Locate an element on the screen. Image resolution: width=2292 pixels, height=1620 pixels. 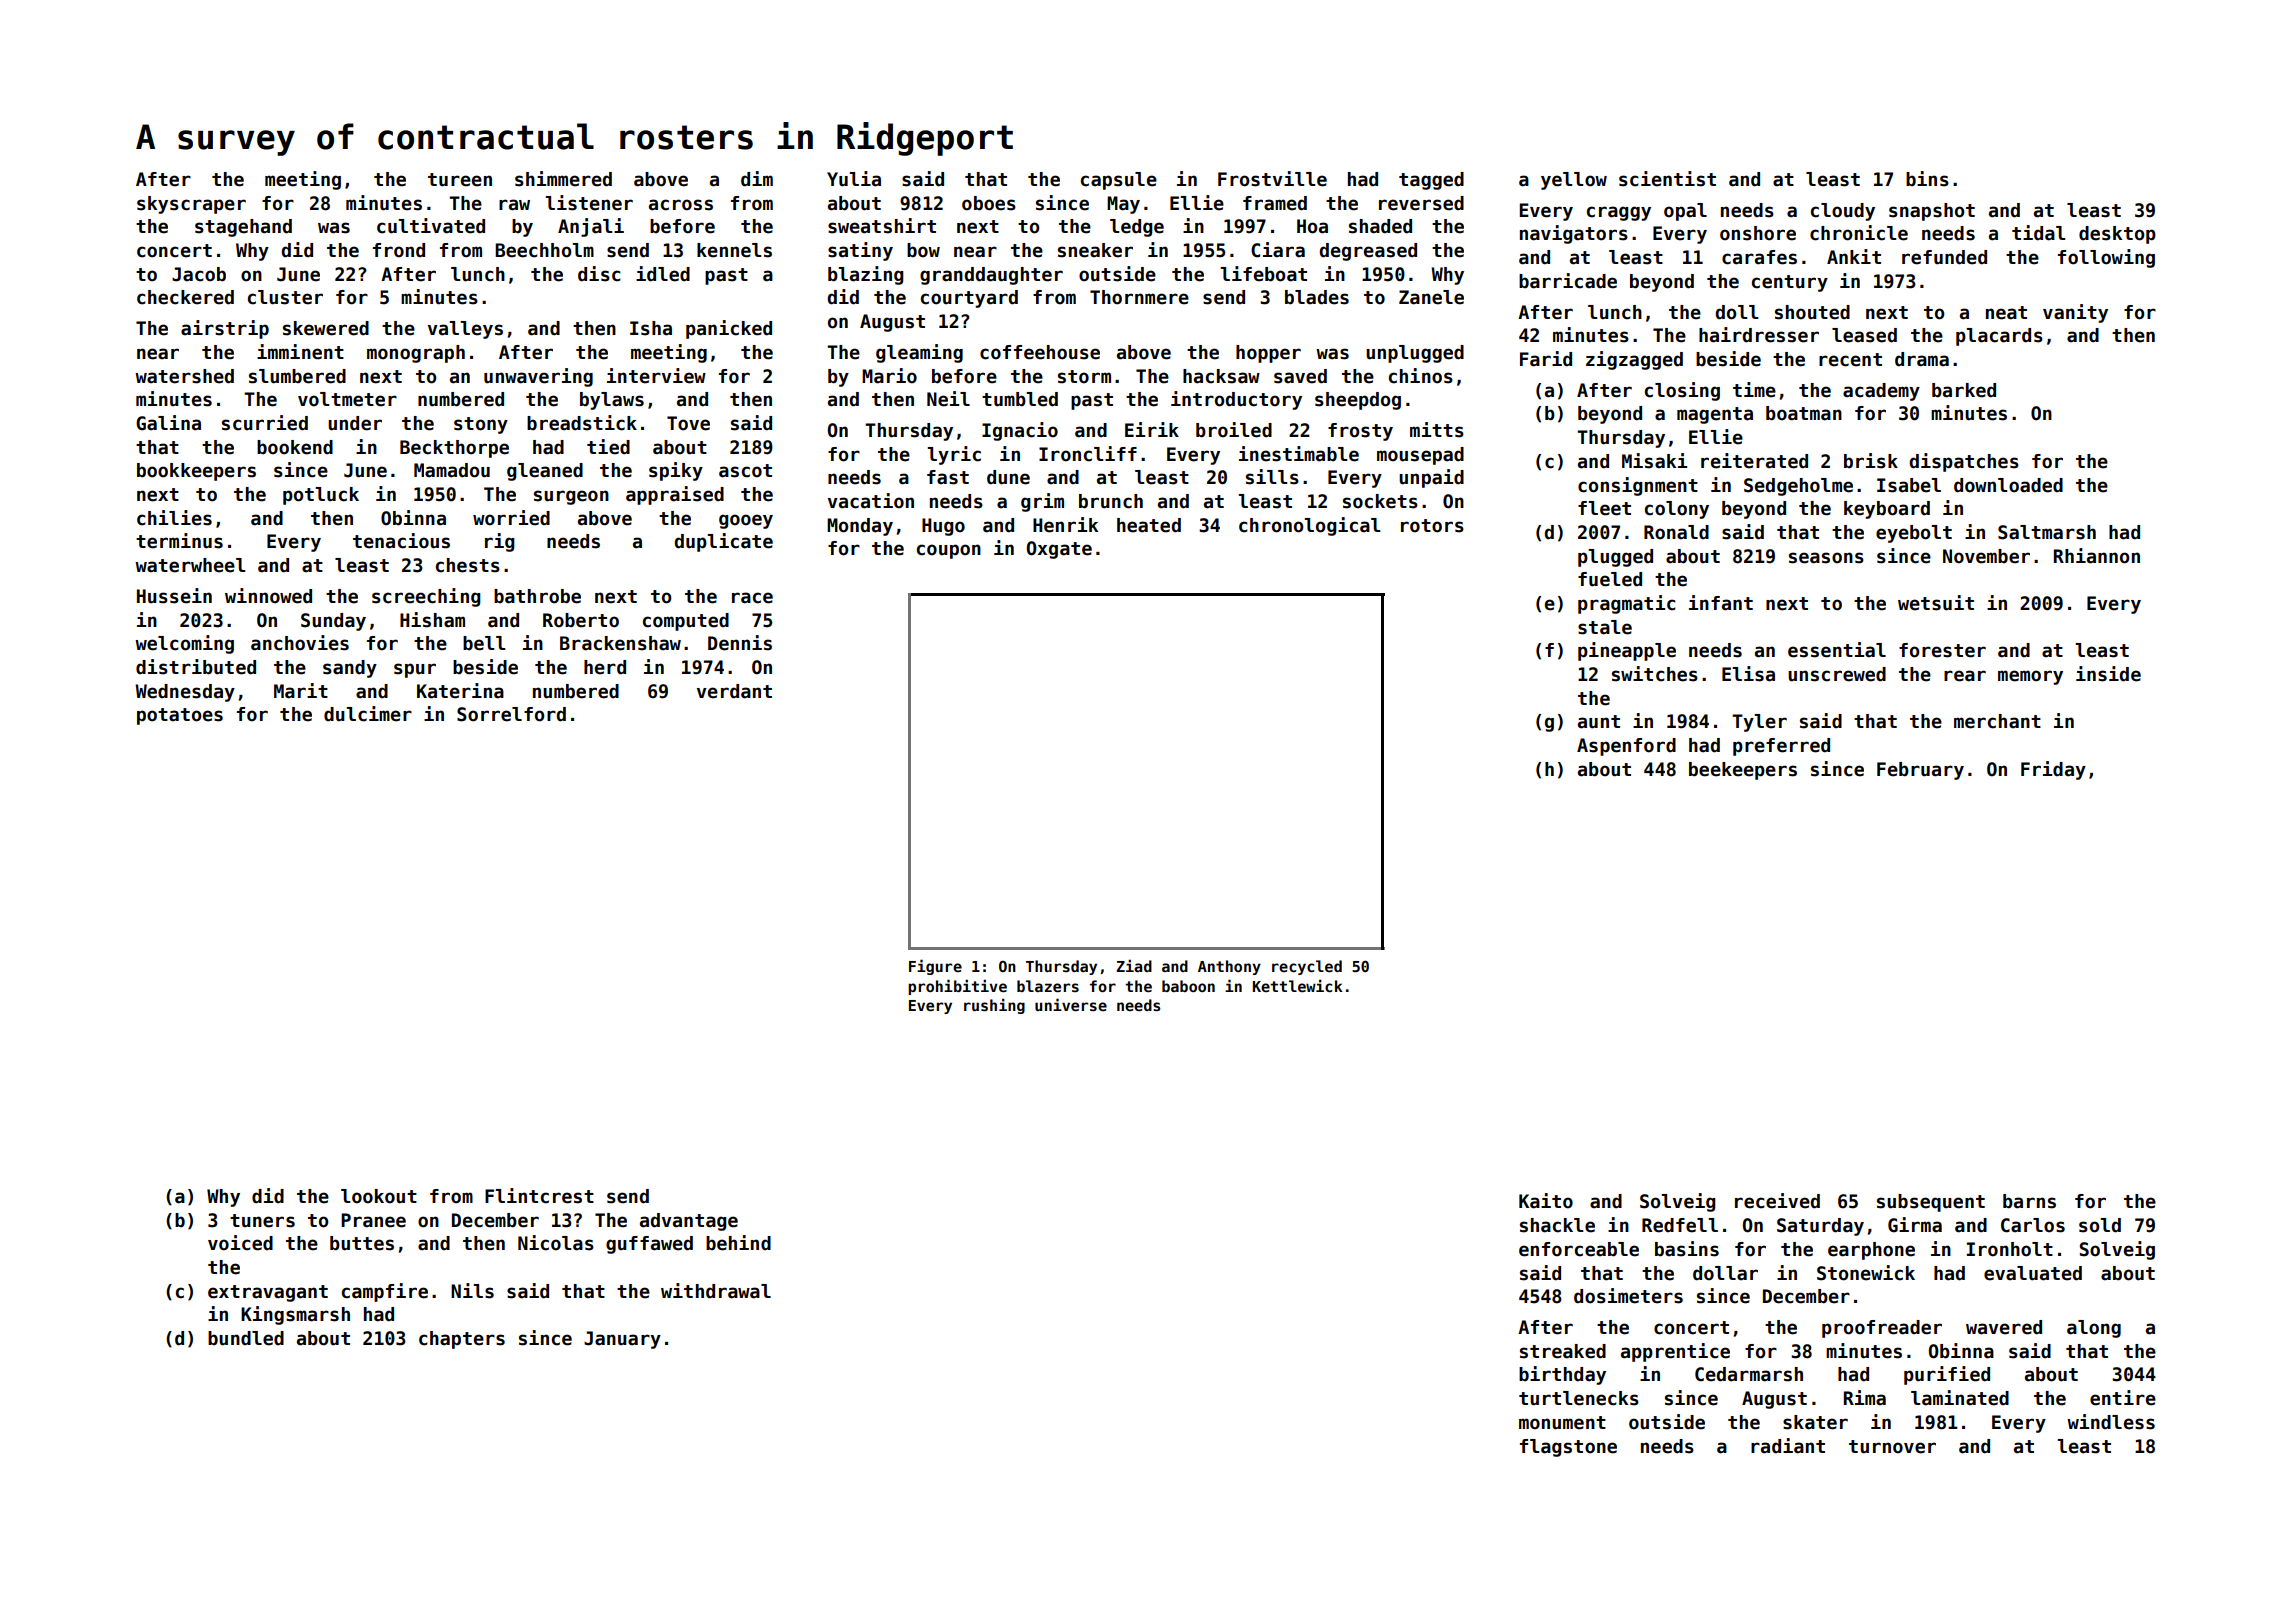
inside is located at coordinates (2108, 674).
